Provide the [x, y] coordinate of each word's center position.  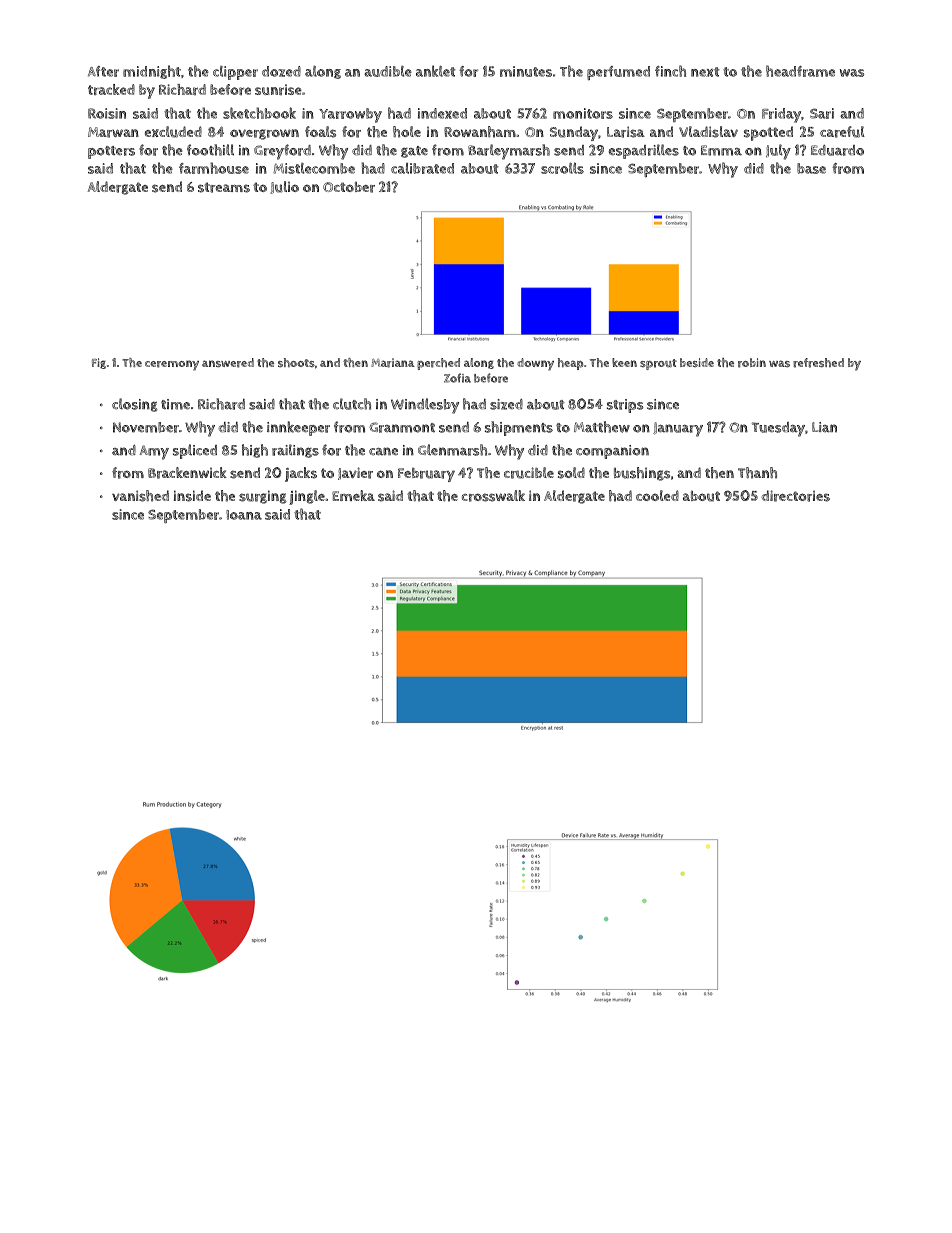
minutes [526, 71]
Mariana [393, 363]
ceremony [172, 365]
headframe [800, 71]
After [103, 71]
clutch [352, 404]
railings [295, 451]
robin [752, 363]
